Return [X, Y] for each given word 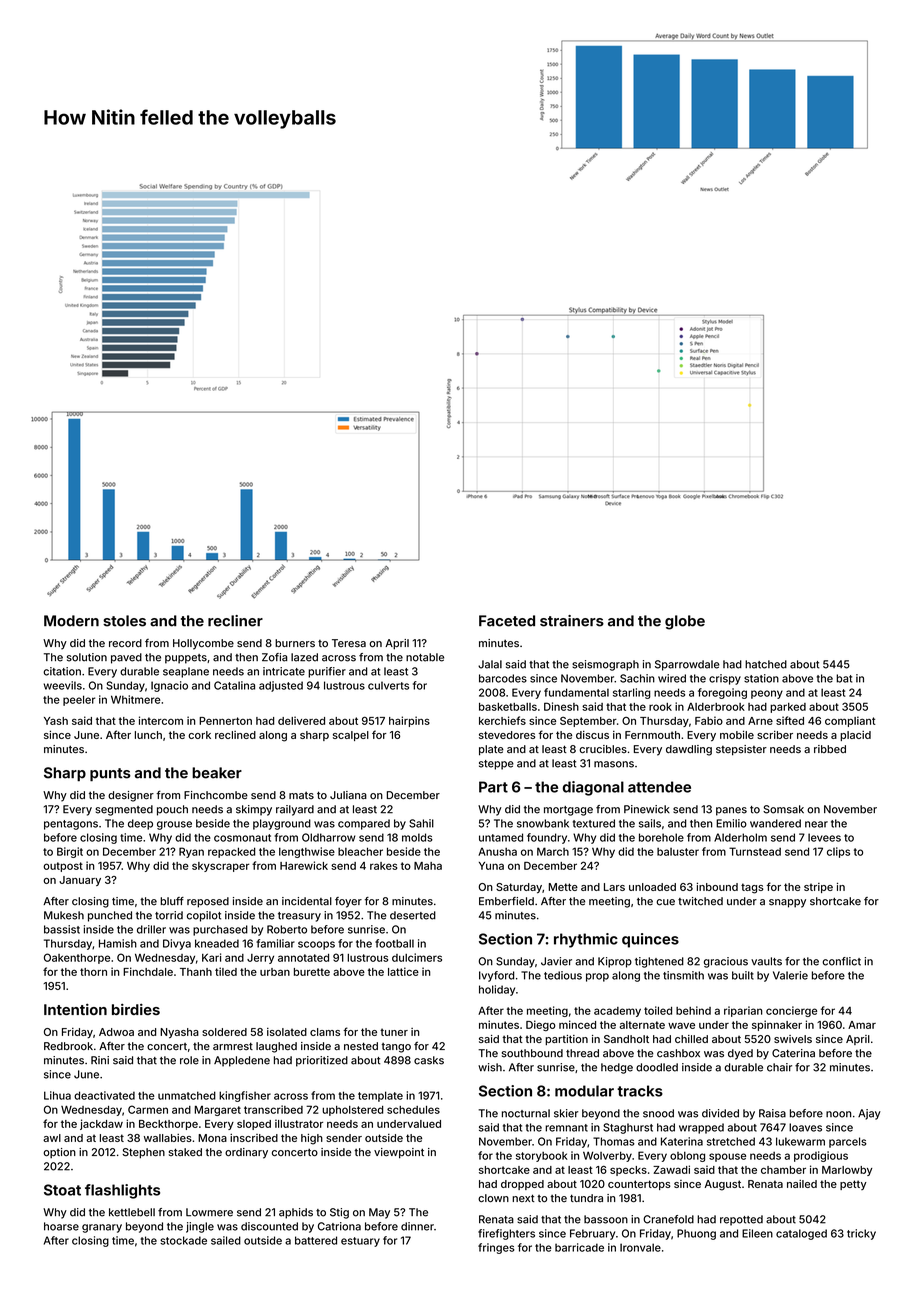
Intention [75, 1009]
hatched [766, 664]
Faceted [507, 621]
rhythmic [586, 940]
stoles [124, 621]
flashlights [122, 1191]
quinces [650, 940]
